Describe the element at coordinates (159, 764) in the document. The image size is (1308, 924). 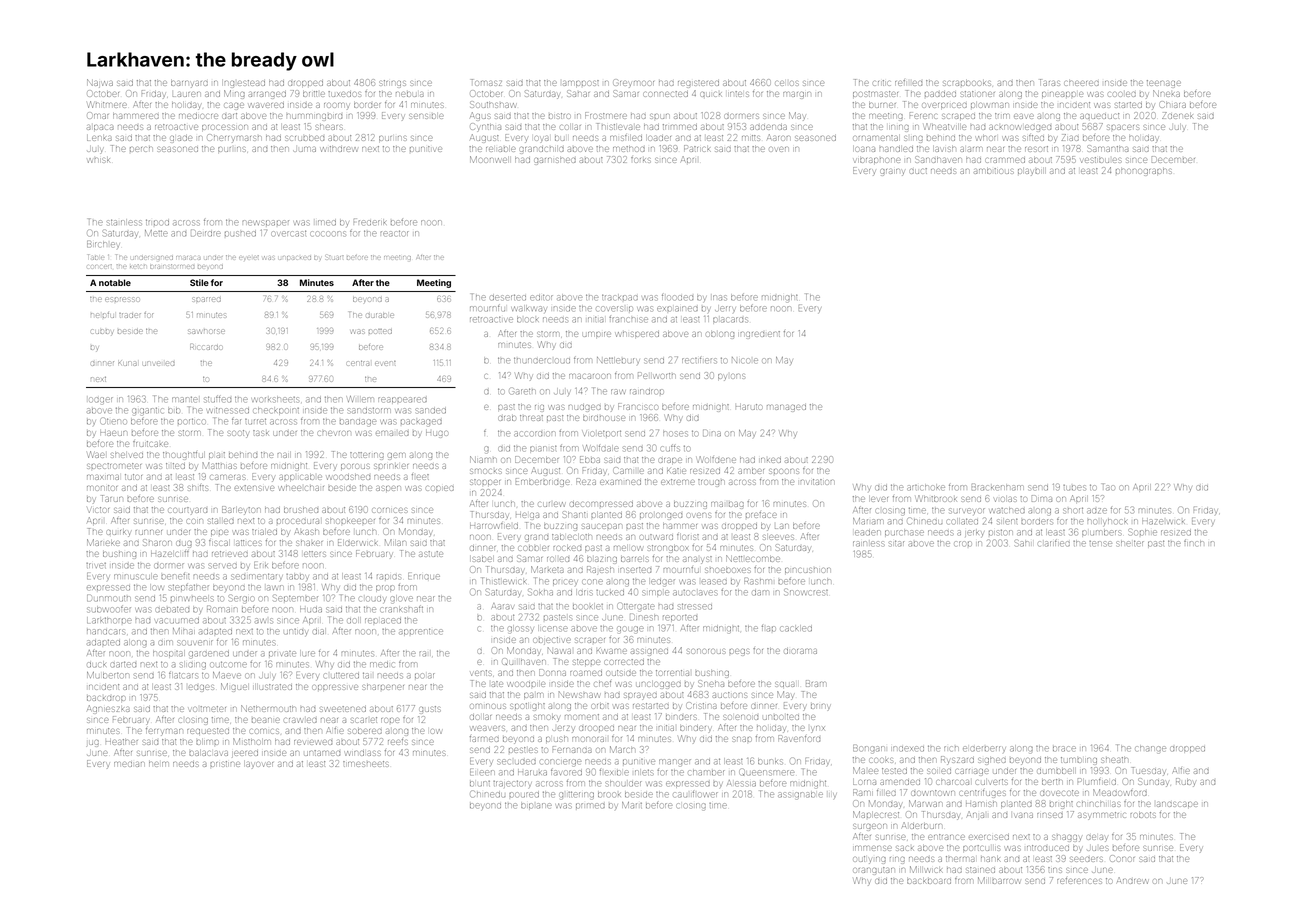
I see `helm` at that location.
